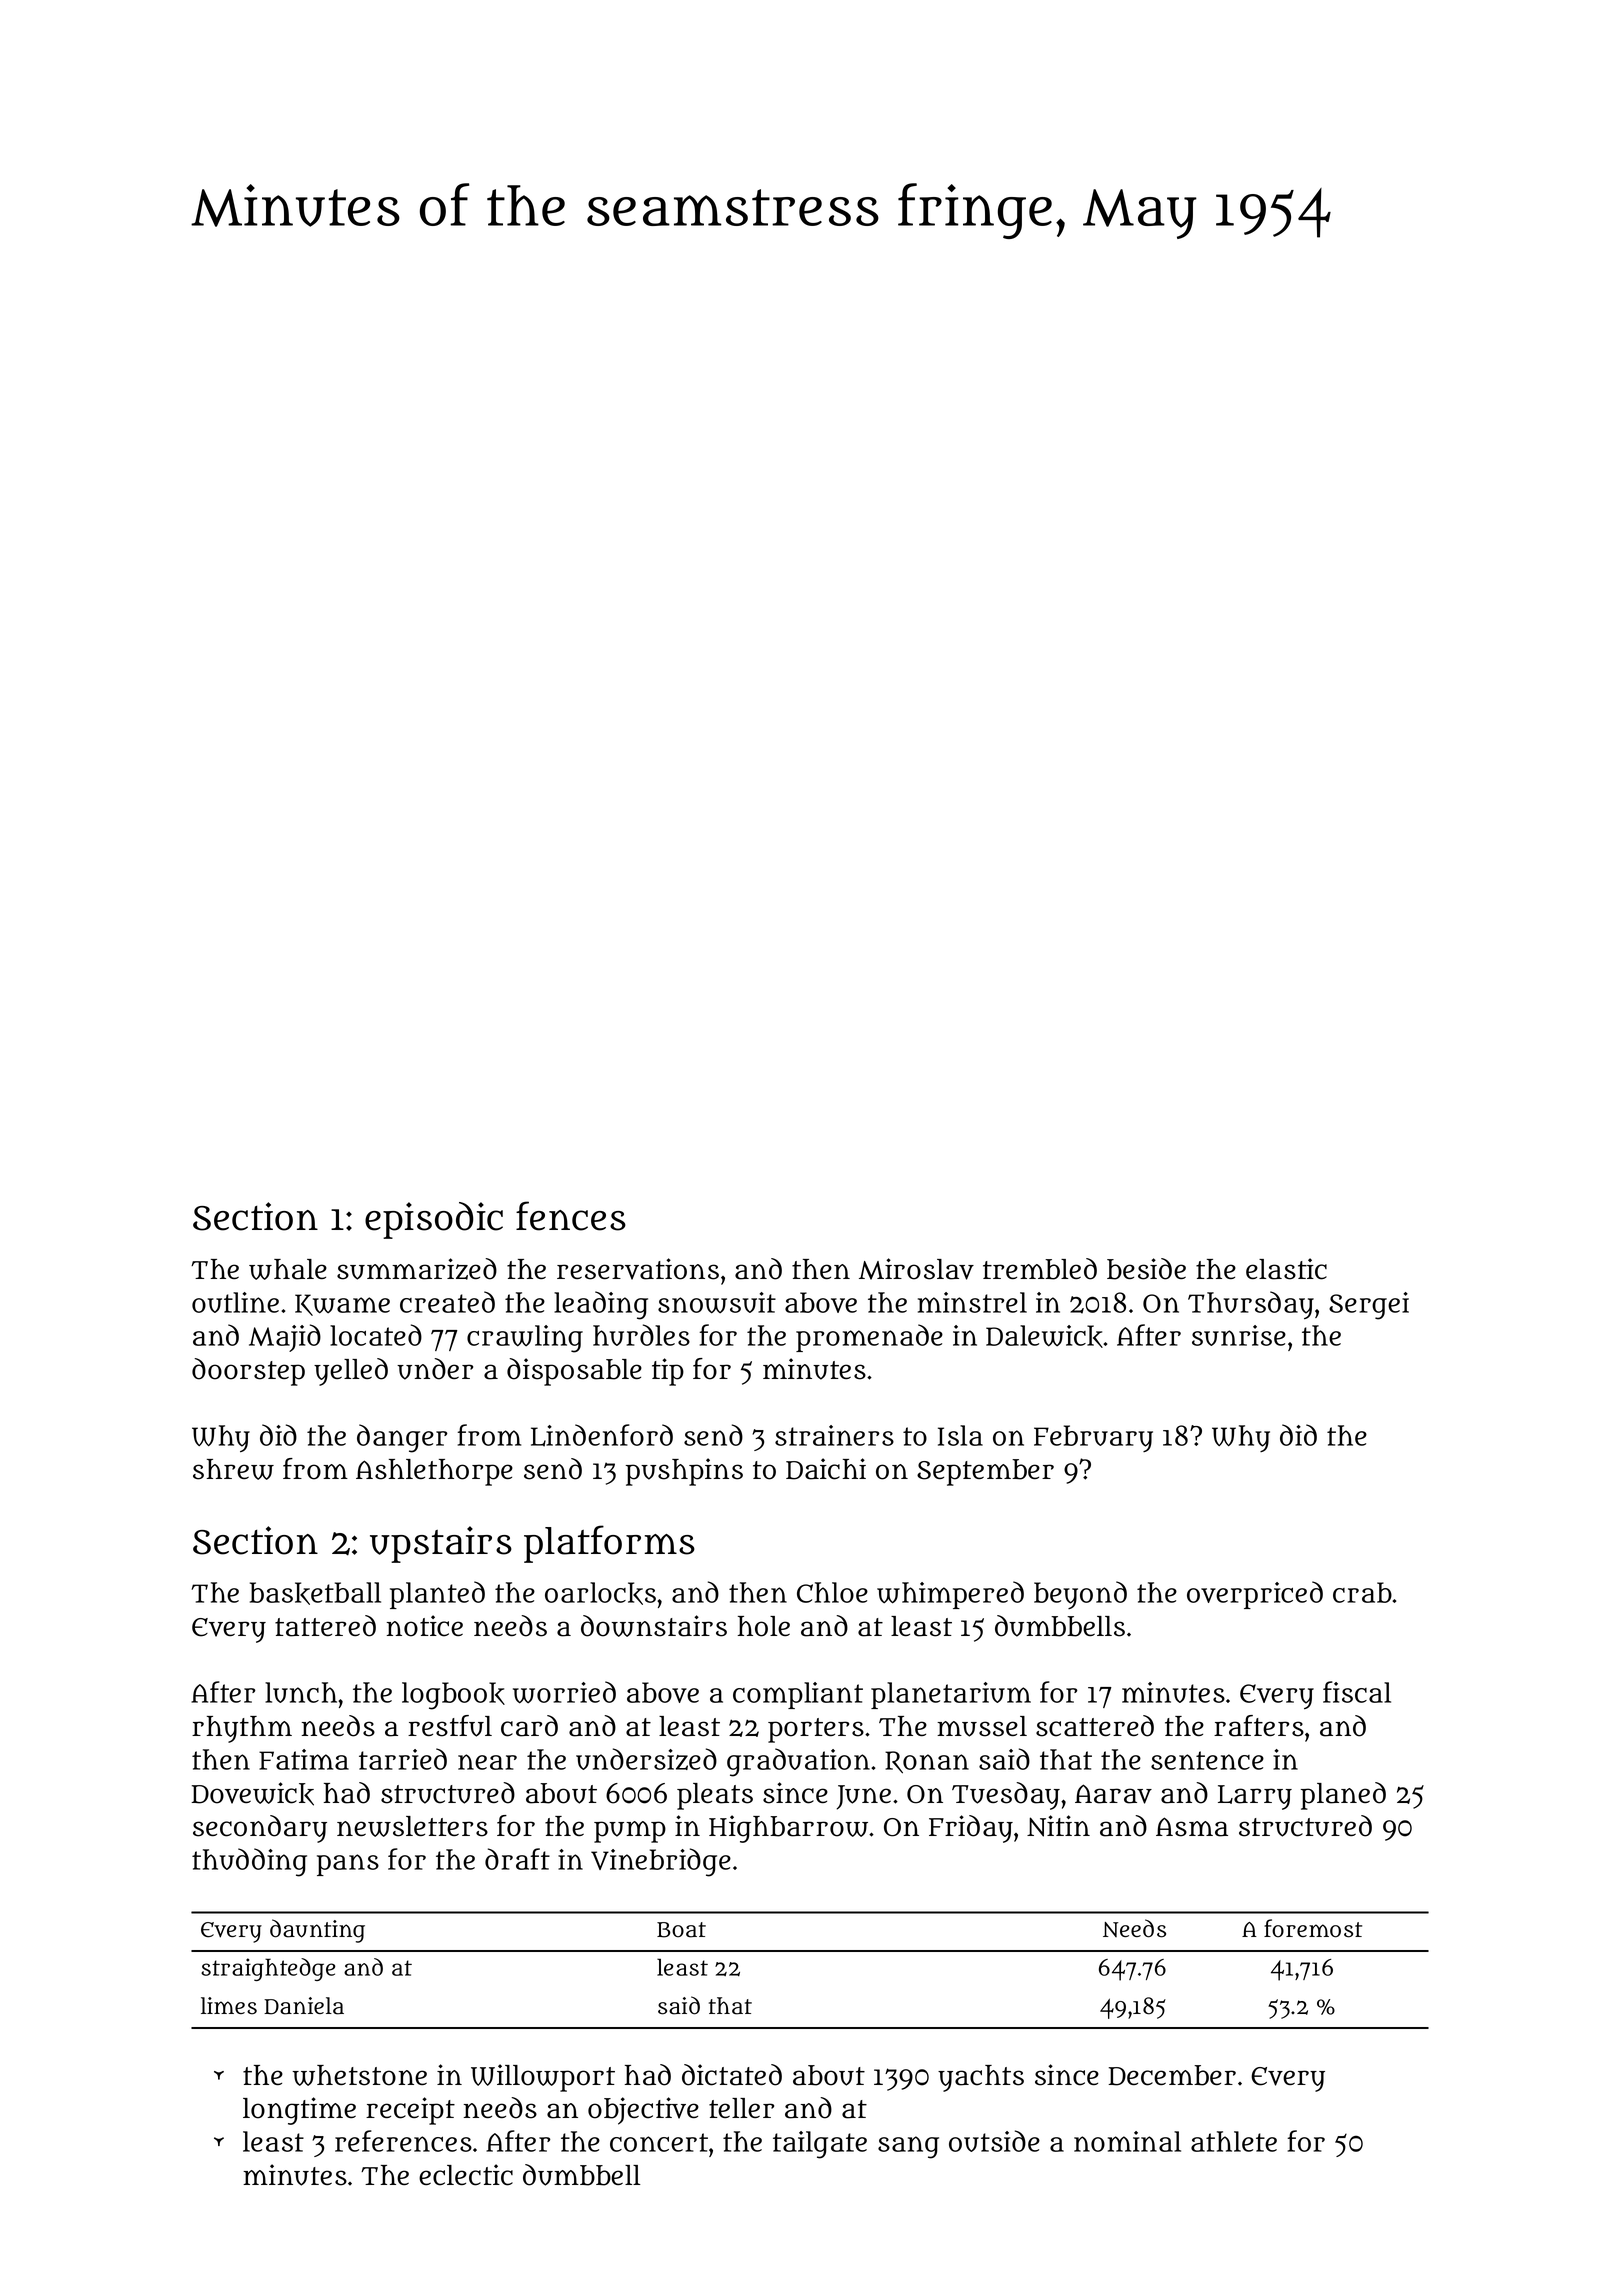 This screenshot has width=1620, height=2292. Describe the element at coordinates (1362, 1592) in the screenshot. I see `crab` at that location.
